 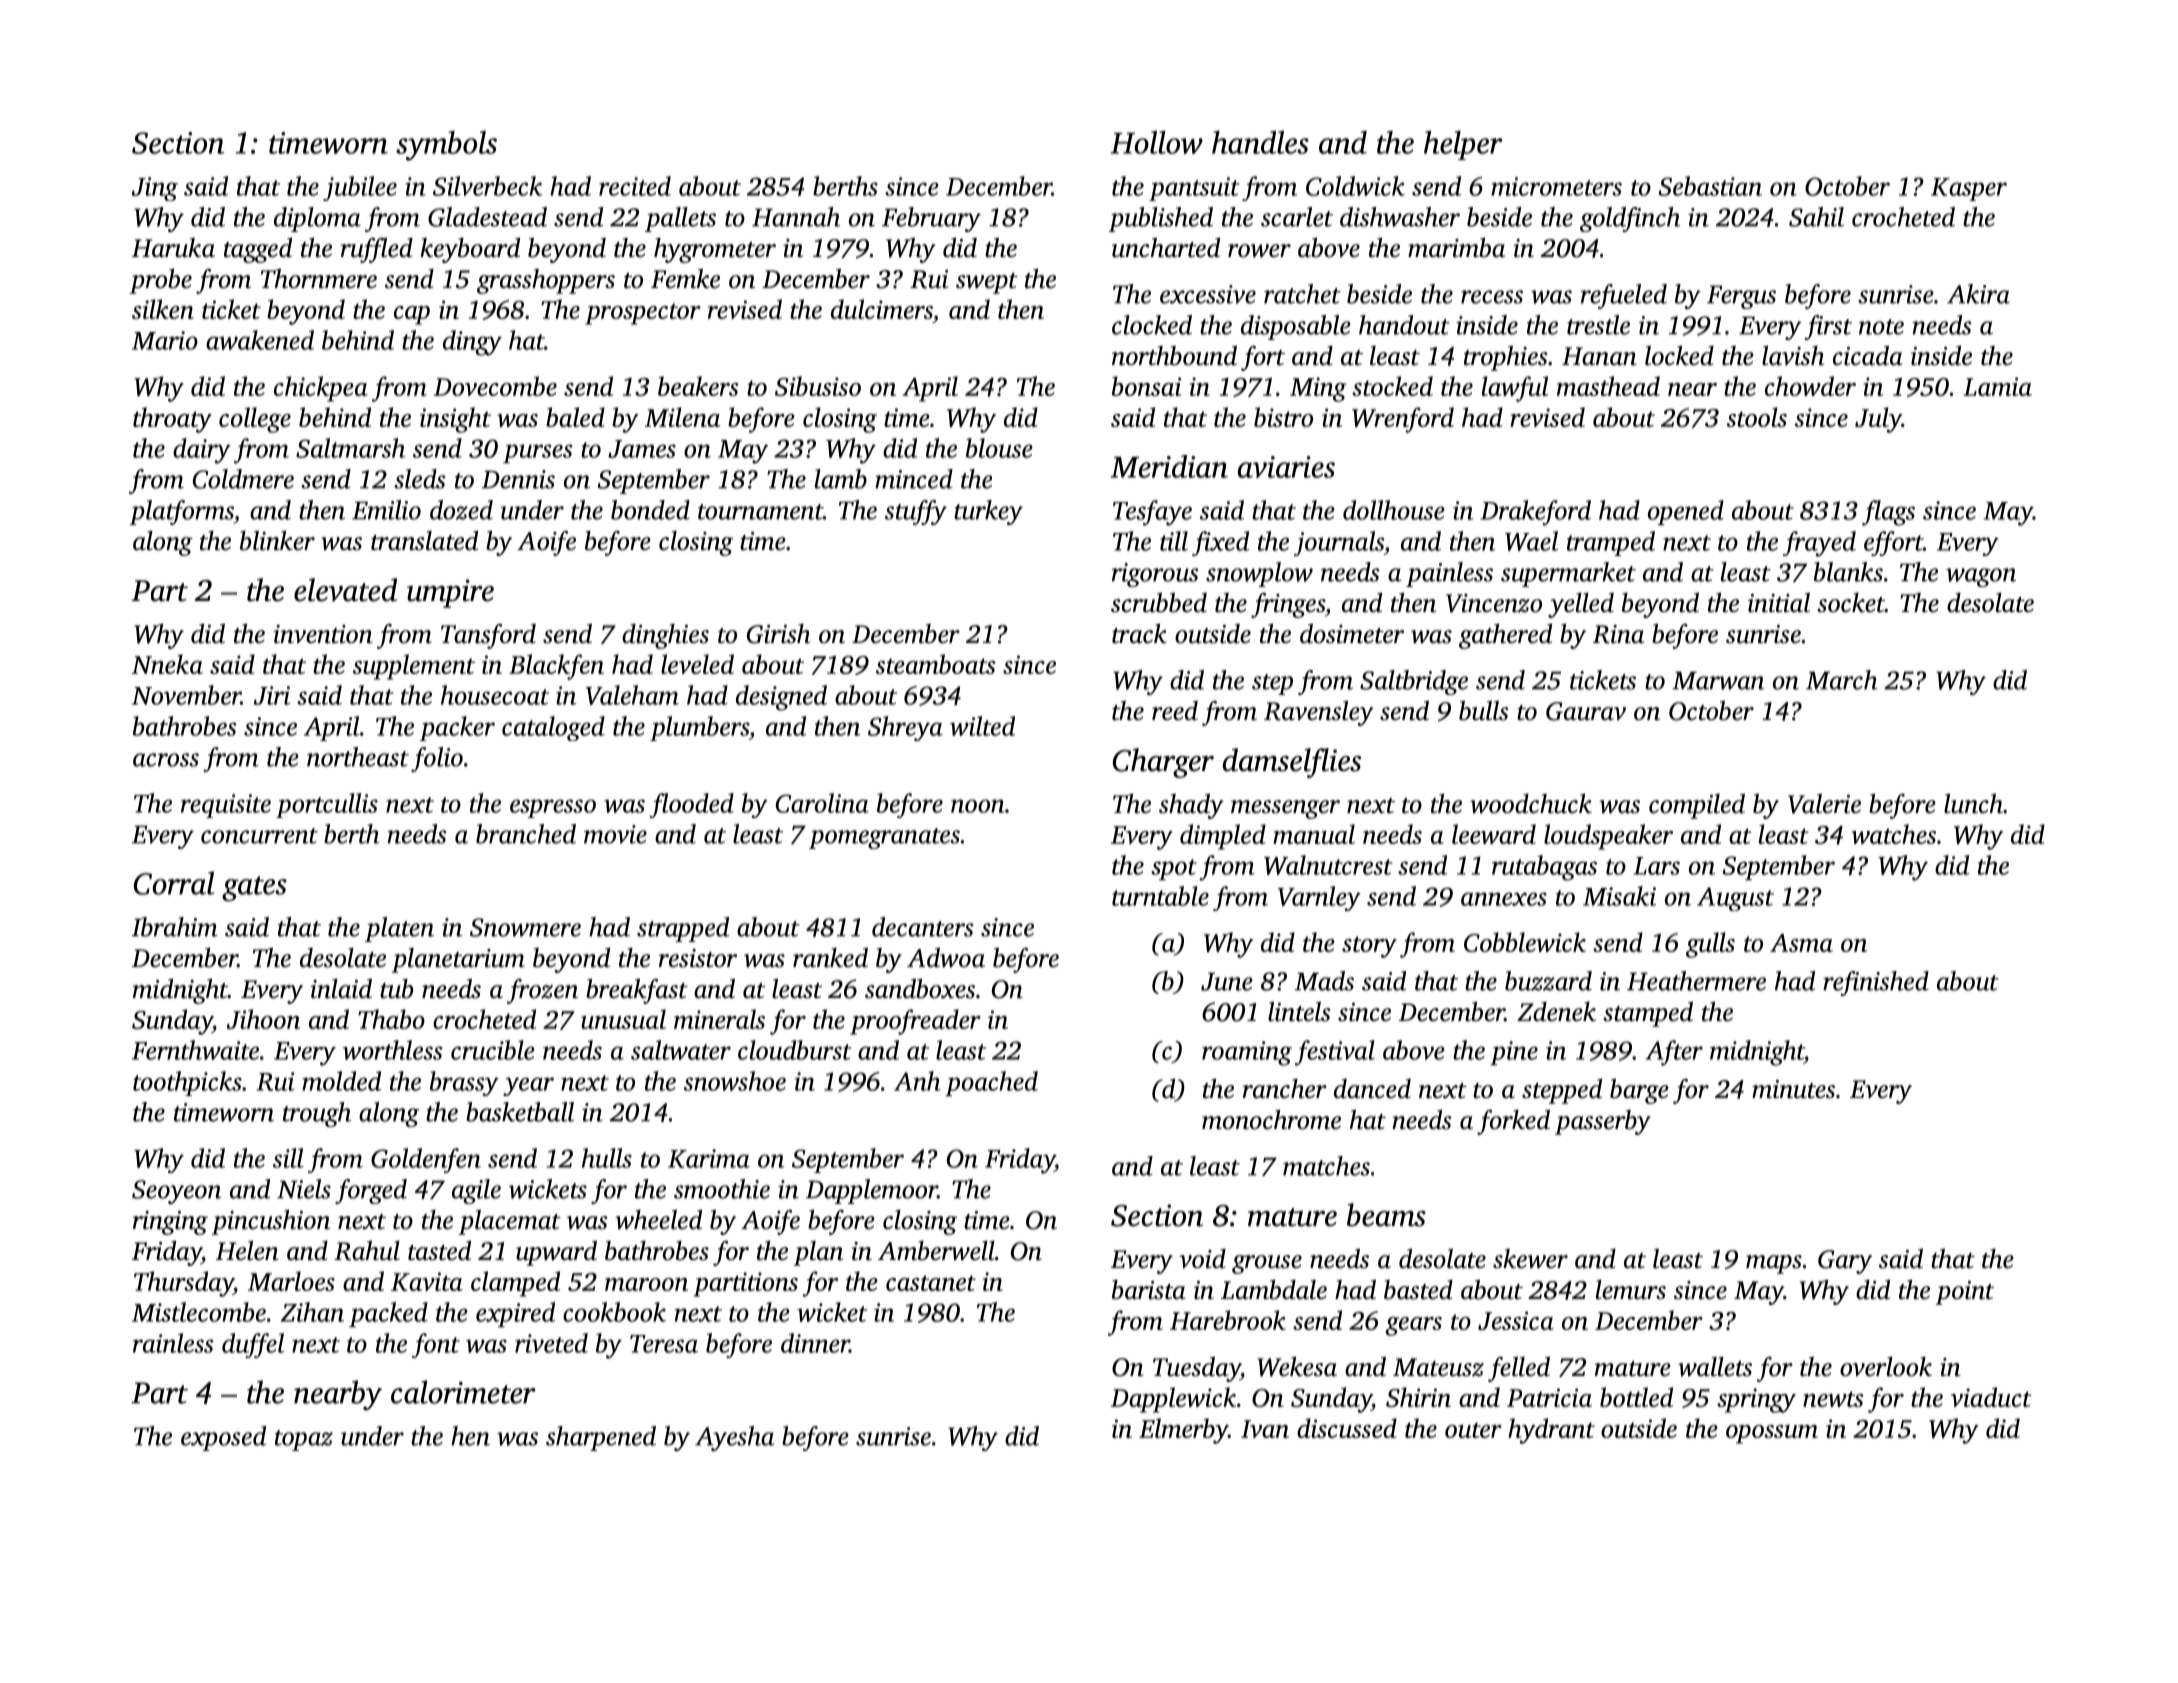 What do you see at coordinates (1894, 834) in the page?
I see `watches` at bounding box center [1894, 834].
